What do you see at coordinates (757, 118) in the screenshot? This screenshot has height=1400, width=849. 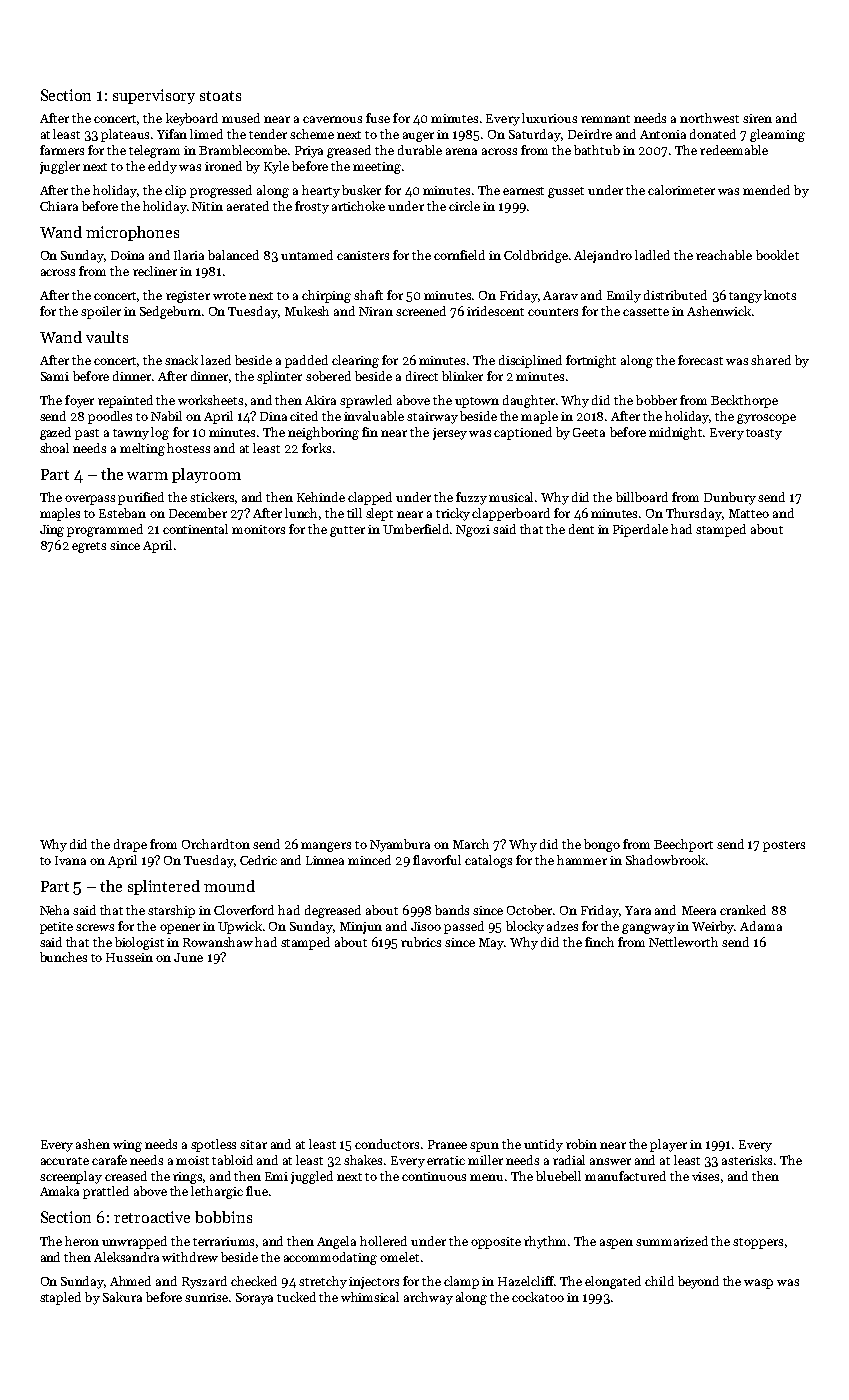 I see `siren` at bounding box center [757, 118].
